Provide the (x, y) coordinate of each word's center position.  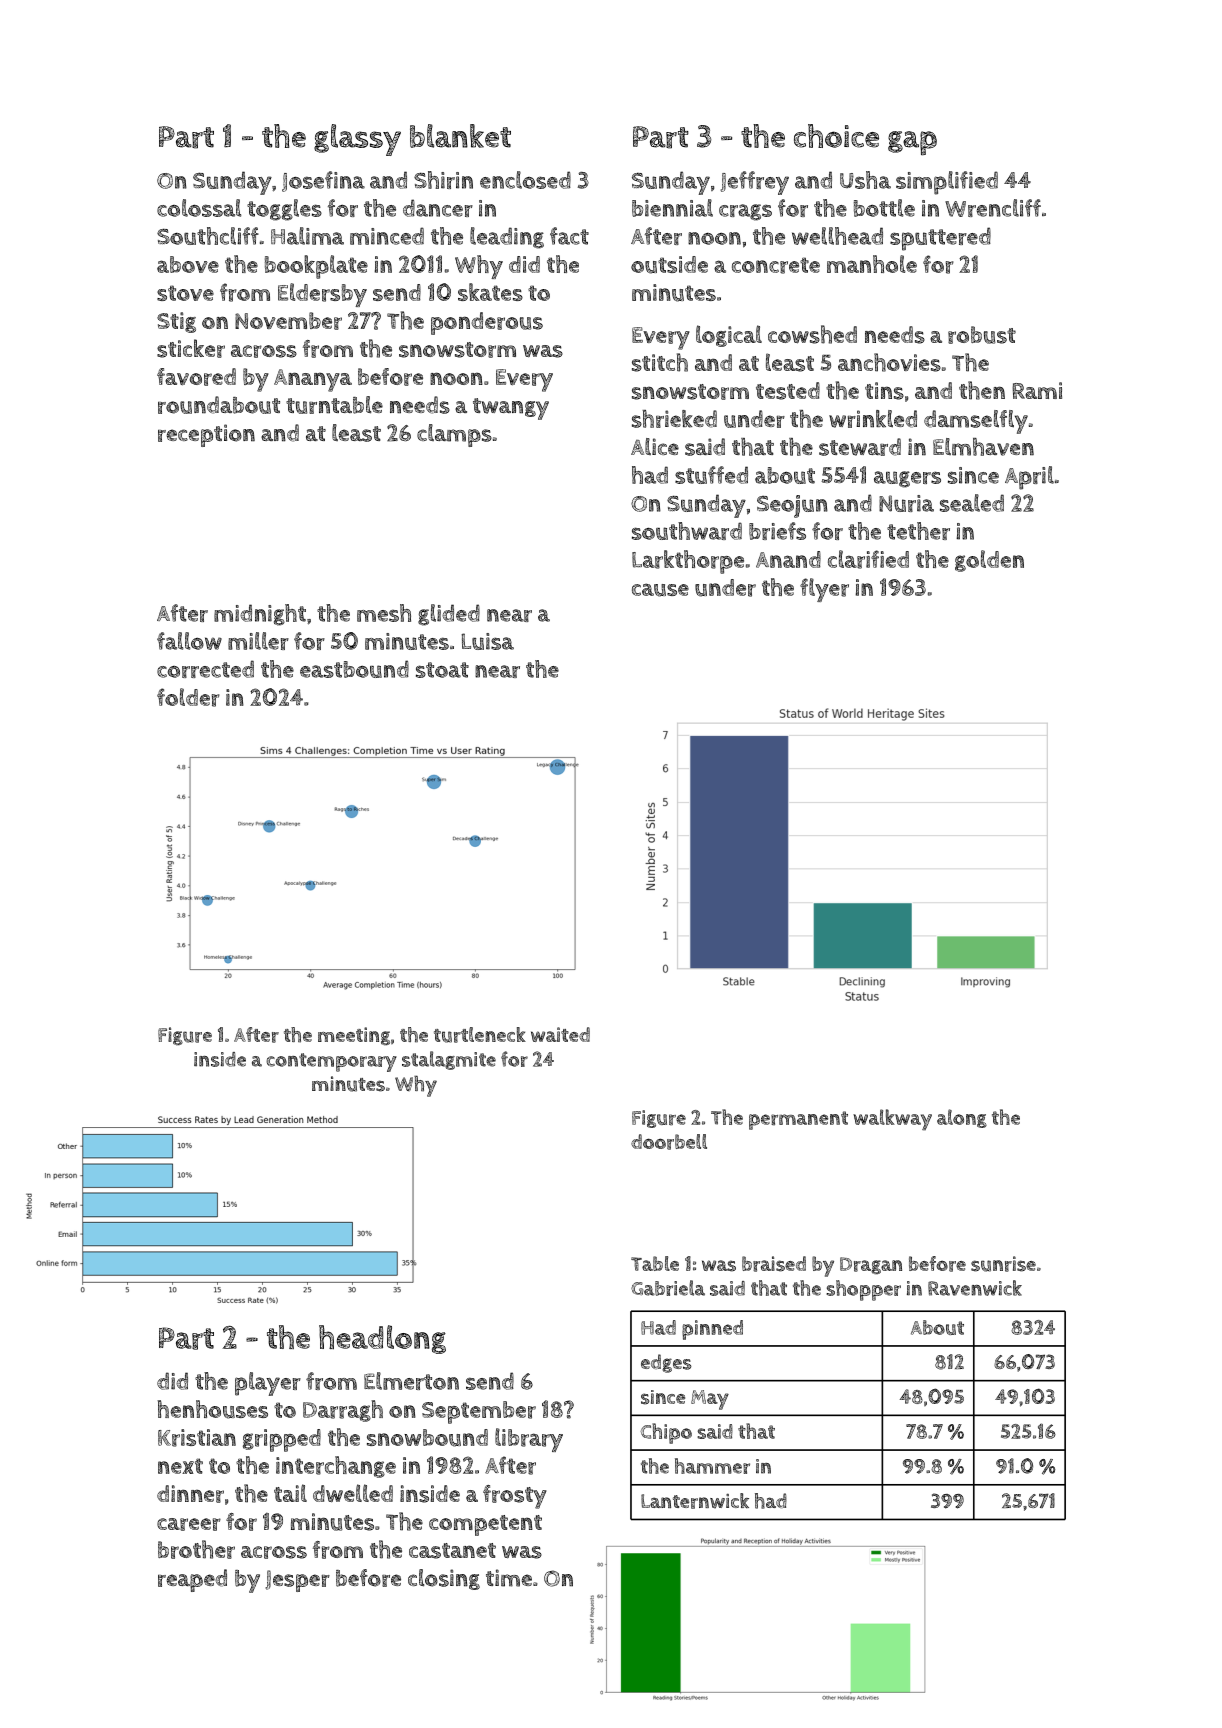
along (962, 1118)
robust (982, 335)
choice (836, 136)
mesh (384, 613)
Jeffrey (754, 183)
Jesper (297, 1581)
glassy (357, 140)
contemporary (331, 1062)
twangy (511, 409)
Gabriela (668, 1288)
